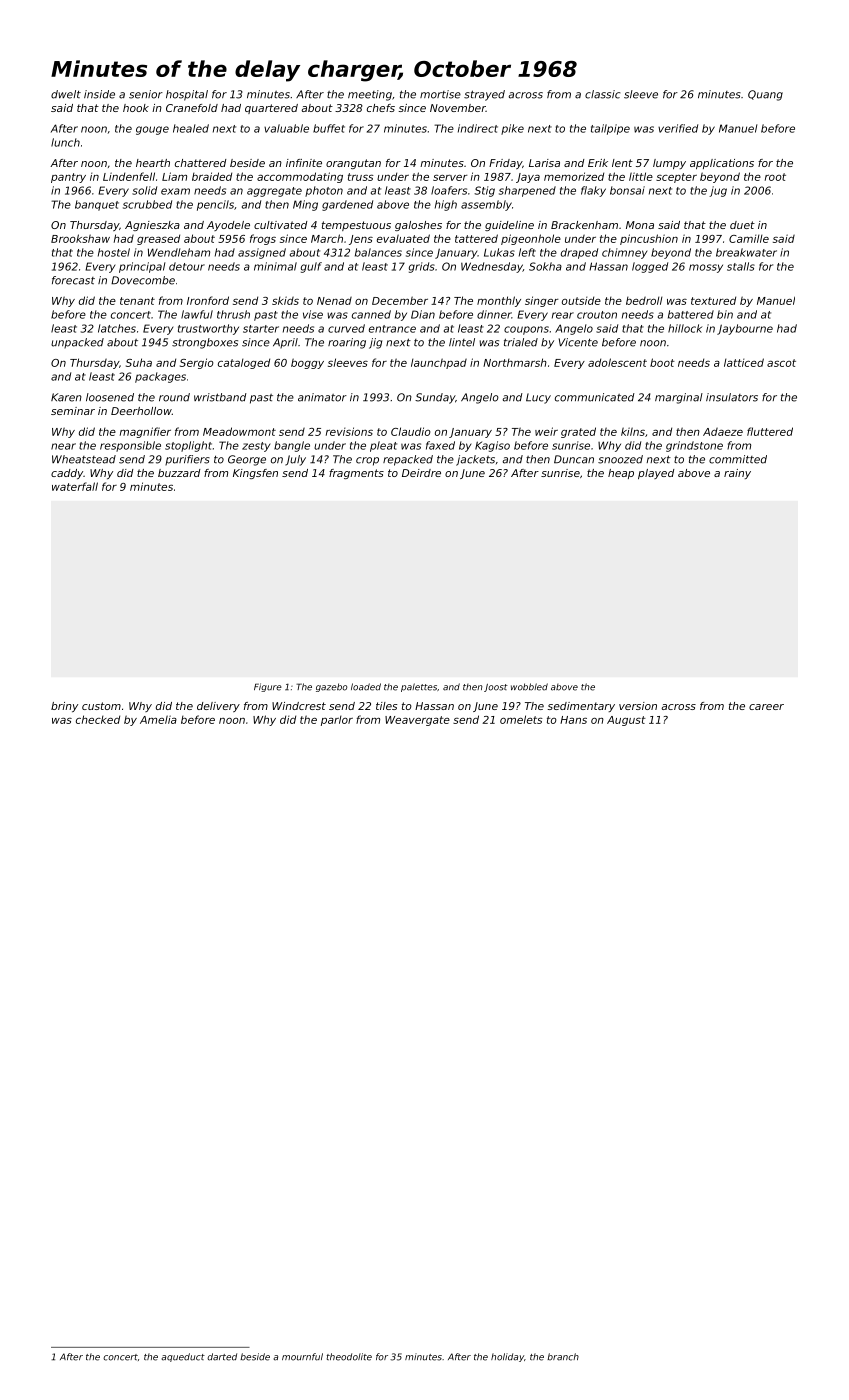 This document has width=849, height=1400. Describe the element at coordinates (521, 719) in the document. I see `omelets` at that location.
